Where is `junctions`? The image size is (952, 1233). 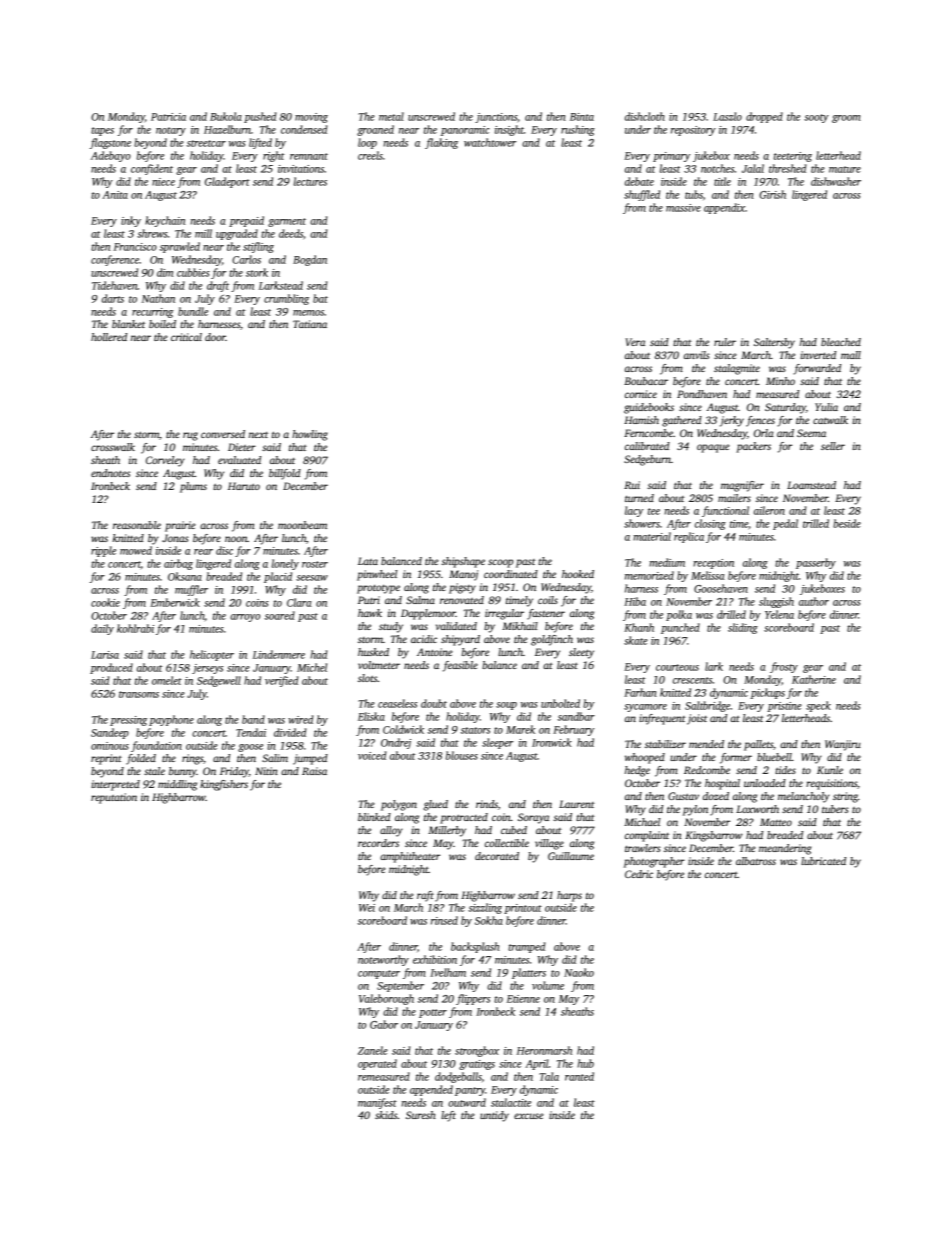 junctions is located at coordinates (496, 118).
